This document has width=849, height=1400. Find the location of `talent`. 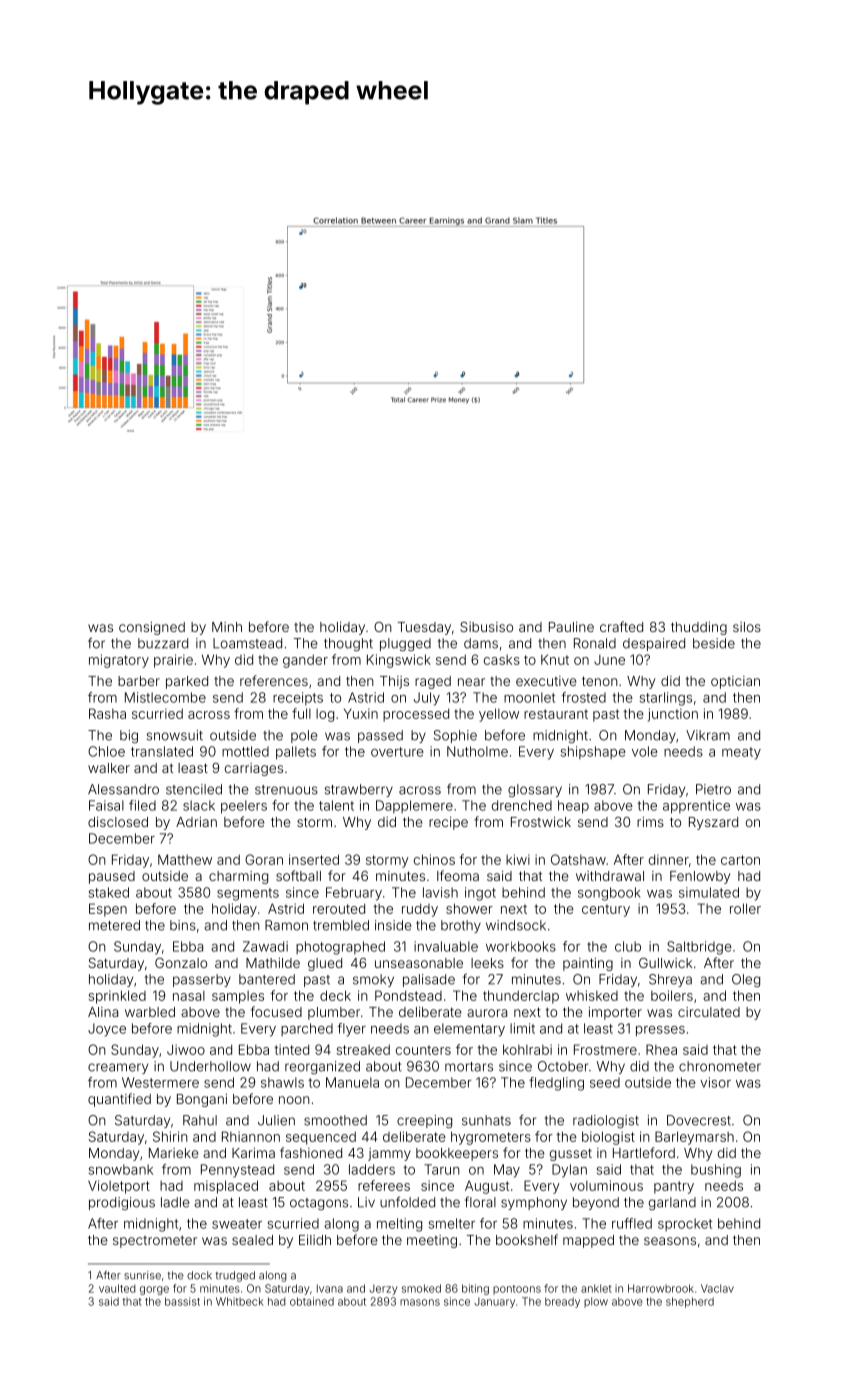

talent is located at coordinates (336, 805).
